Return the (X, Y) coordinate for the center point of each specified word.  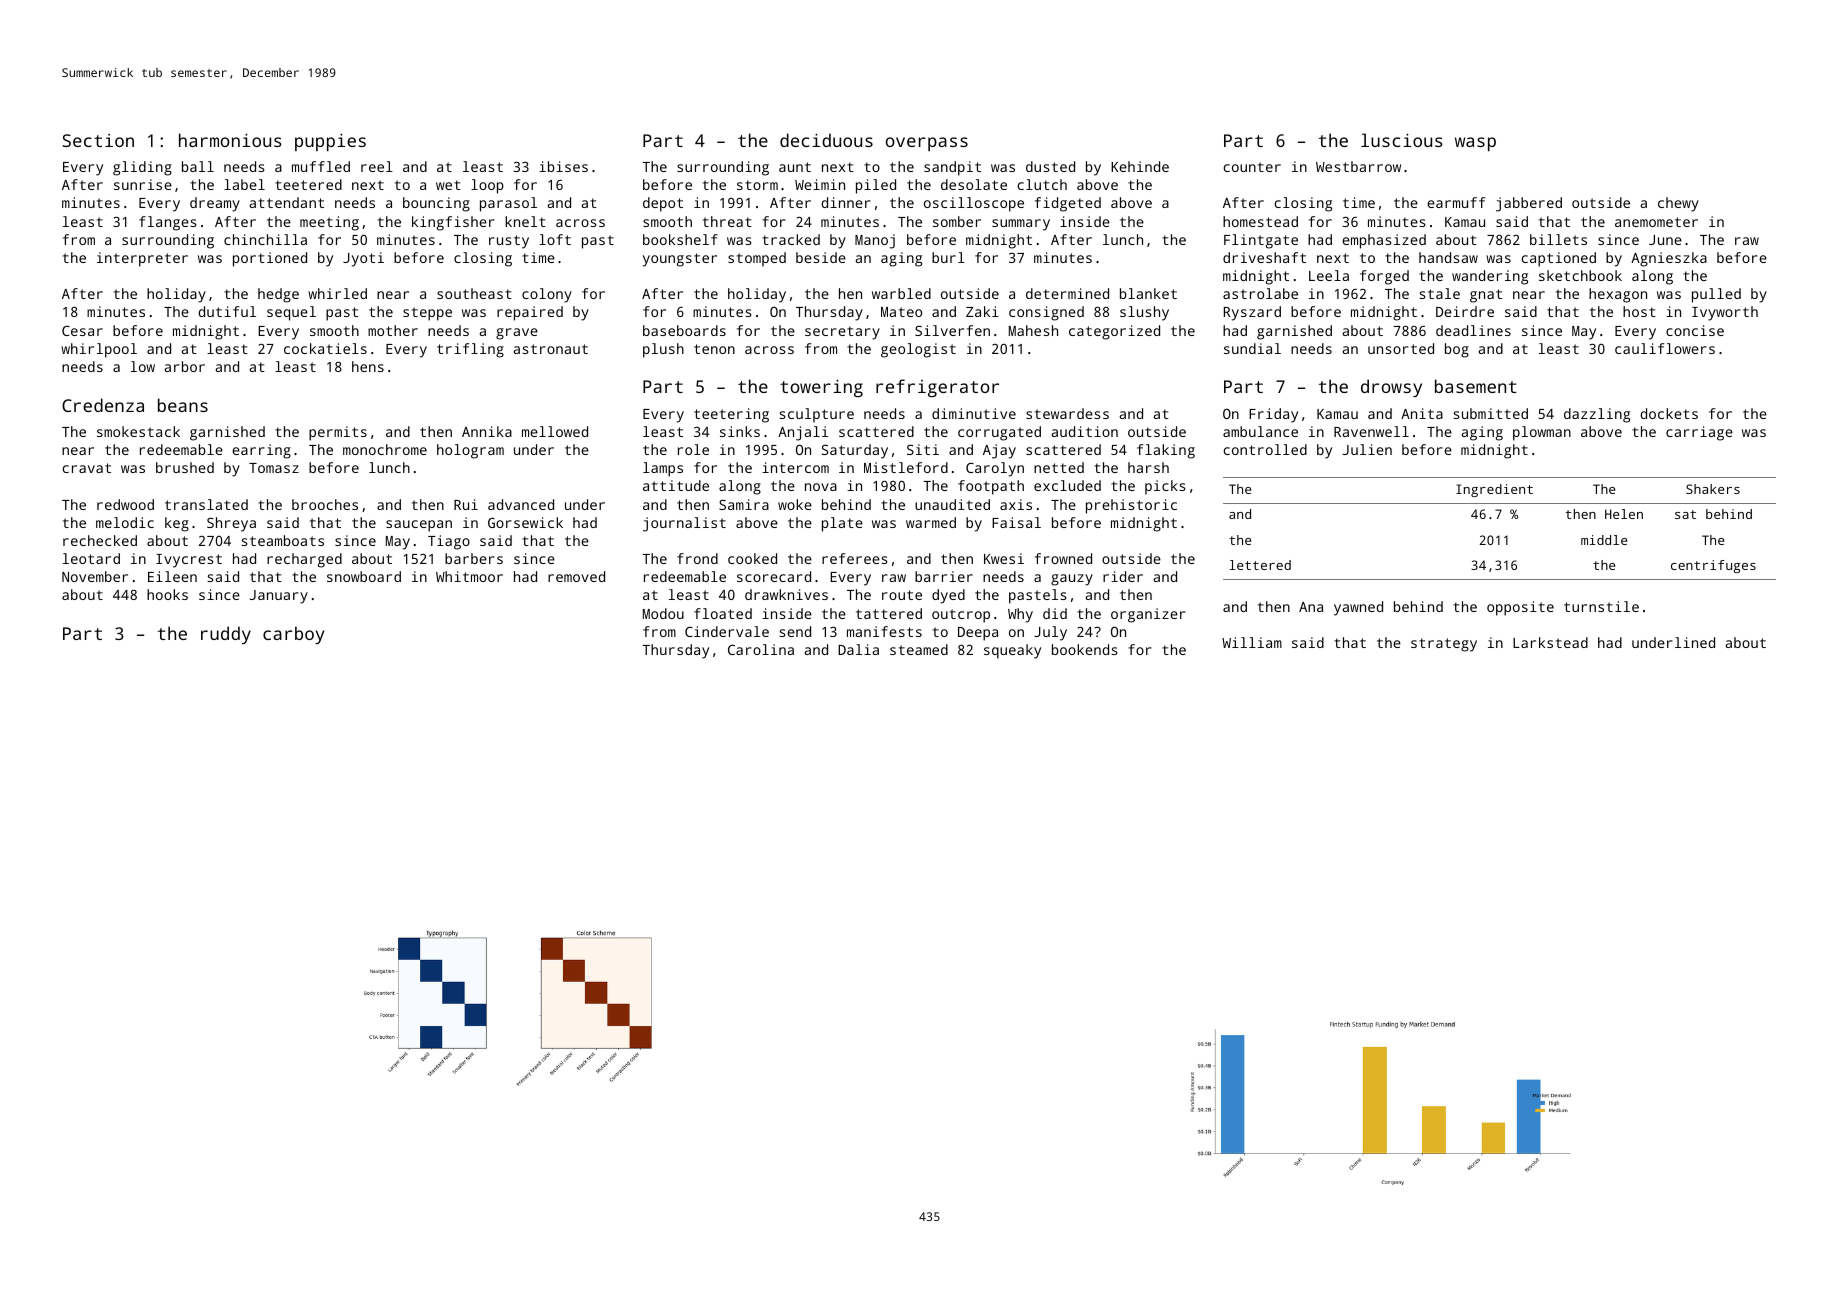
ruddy (226, 635)
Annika (487, 431)
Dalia (858, 649)
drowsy (1391, 388)
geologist (918, 350)
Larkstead (1550, 642)
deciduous (826, 140)
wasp (1475, 144)
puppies (330, 142)
